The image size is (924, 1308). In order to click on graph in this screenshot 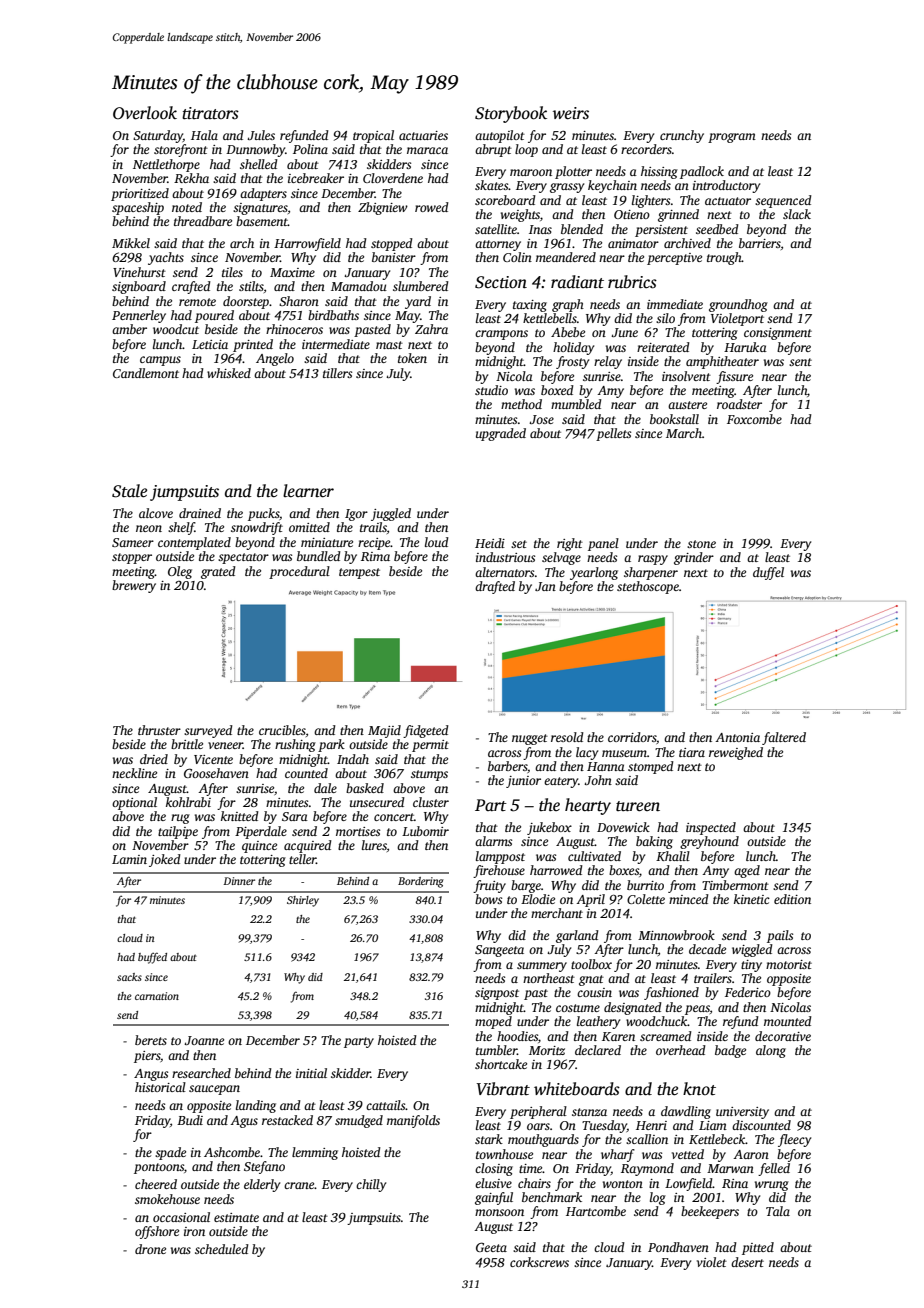, I will do `click(568, 305)`.
